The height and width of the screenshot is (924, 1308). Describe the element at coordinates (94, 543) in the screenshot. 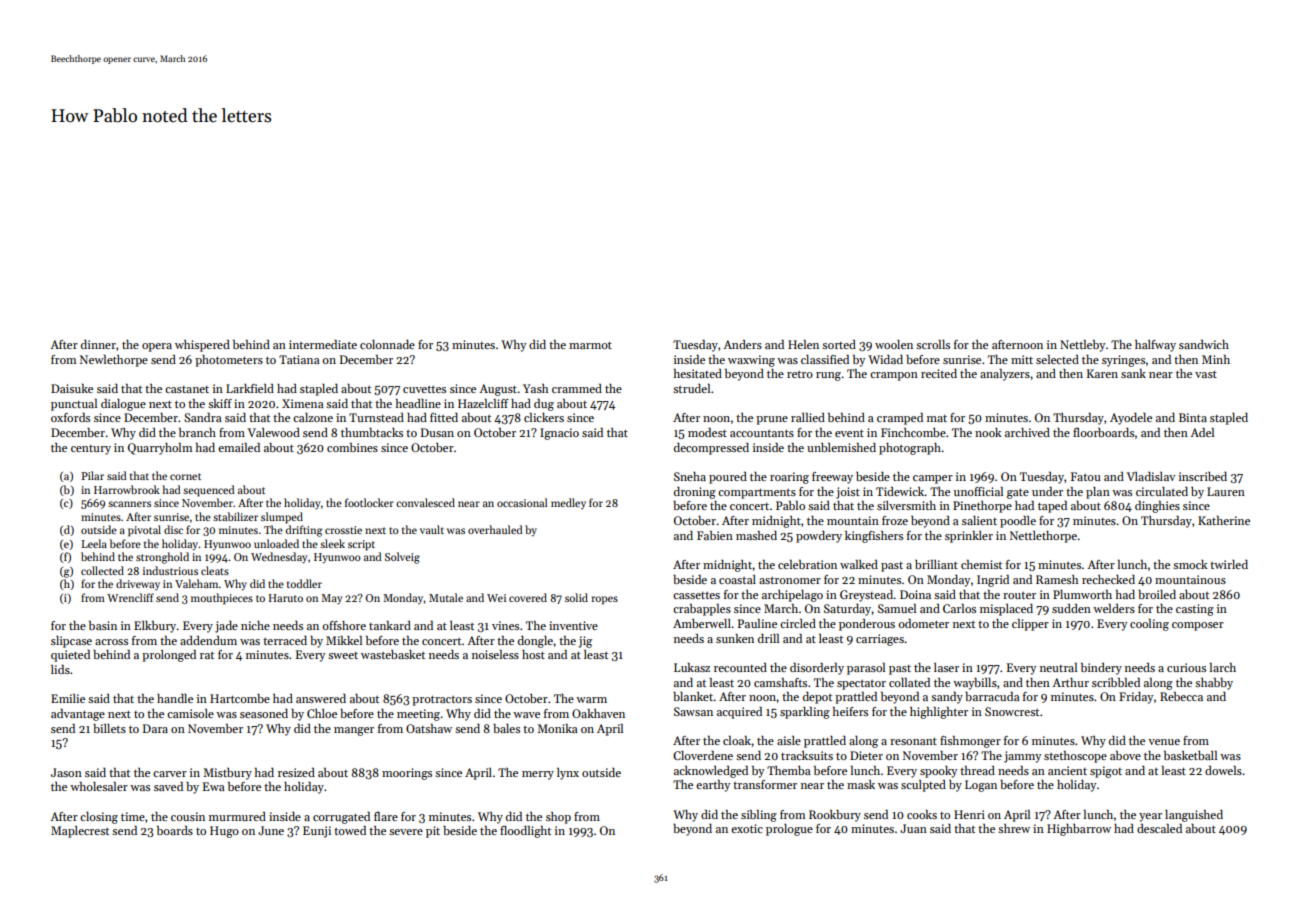

I see `Leela` at that location.
